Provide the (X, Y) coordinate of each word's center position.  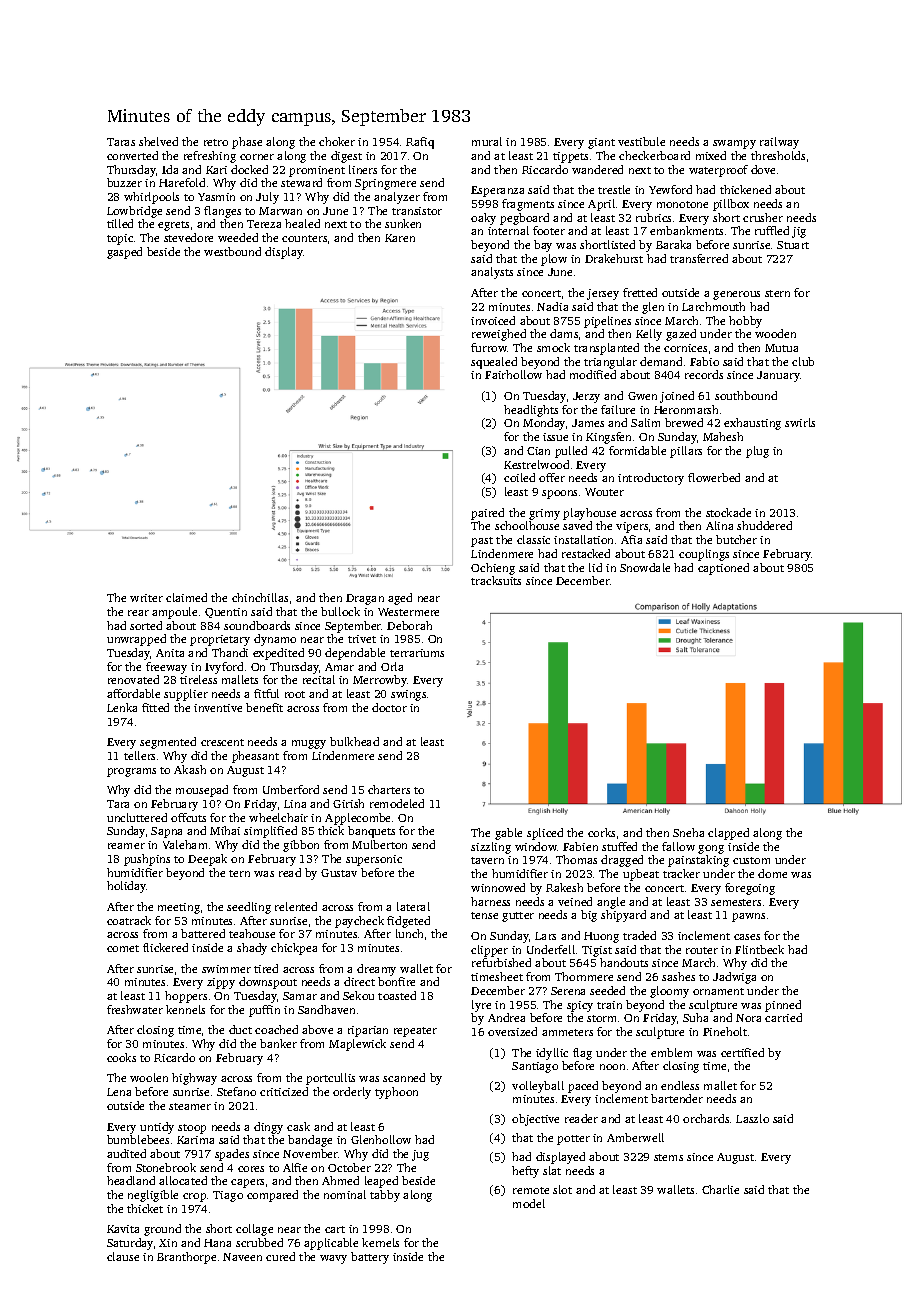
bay (543, 246)
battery (370, 1258)
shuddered (764, 525)
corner (257, 157)
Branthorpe (186, 1258)
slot (562, 1189)
